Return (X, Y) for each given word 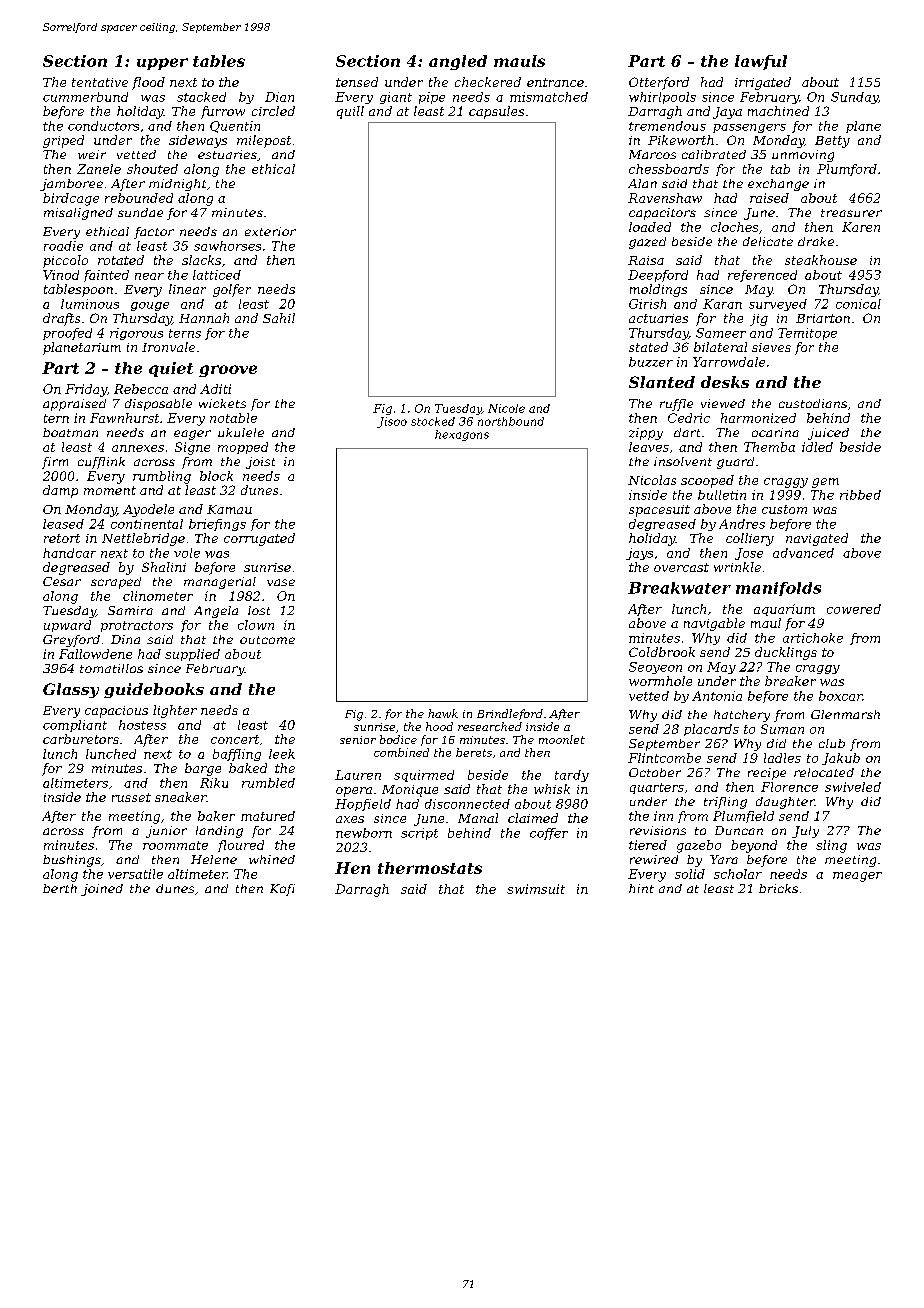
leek (282, 754)
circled (273, 111)
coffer (549, 834)
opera (354, 792)
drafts (61, 319)
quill (350, 112)
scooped (707, 481)
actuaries (658, 318)
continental (147, 524)
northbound (511, 421)
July (805, 832)
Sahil (279, 318)
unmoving (803, 156)
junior (166, 832)
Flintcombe (664, 758)
